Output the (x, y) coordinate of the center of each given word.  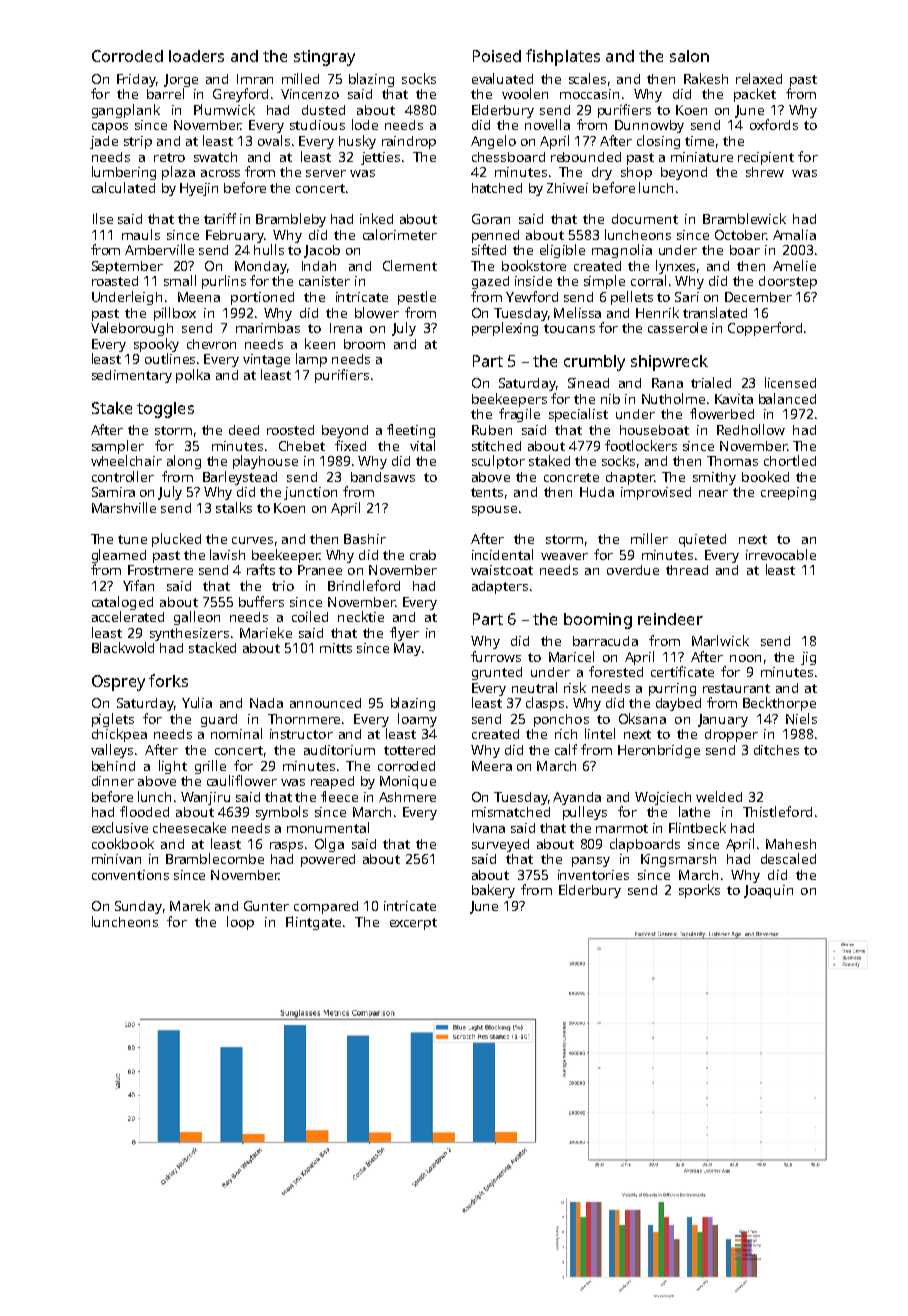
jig (808, 658)
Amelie (794, 265)
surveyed (500, 845)
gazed (490, 282)
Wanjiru (205, 798)
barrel (165, 93)
